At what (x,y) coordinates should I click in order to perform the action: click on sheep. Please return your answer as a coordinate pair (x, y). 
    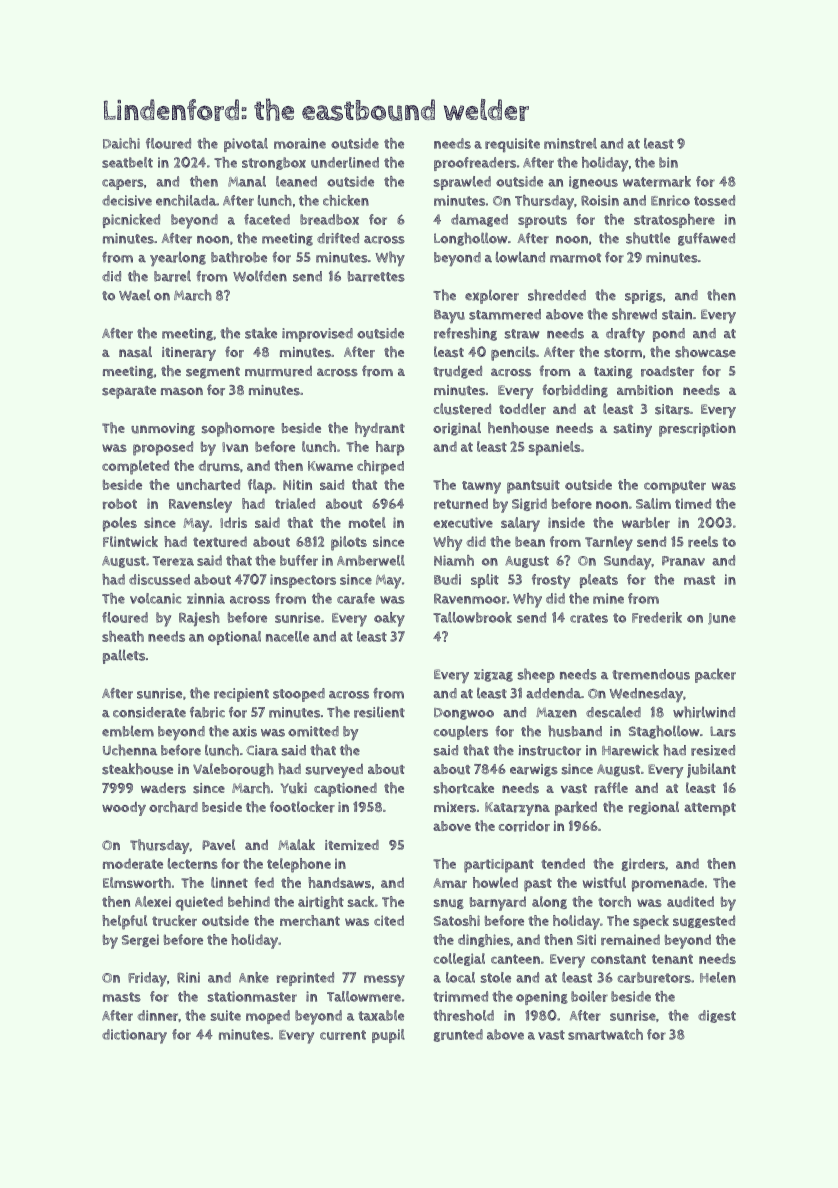
    Looking at the image, I should click on (536, 675).
